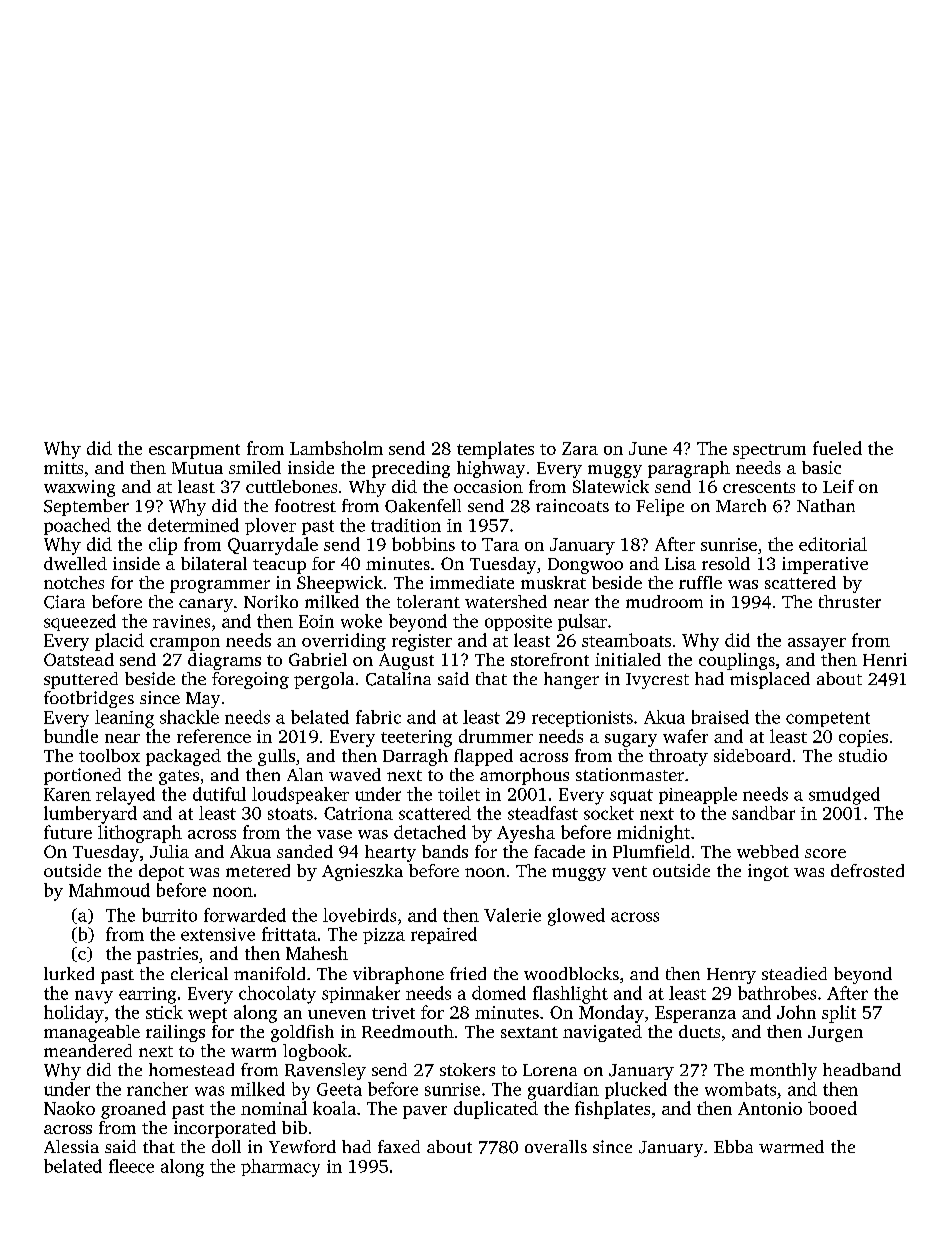 Image resolution: width=952 pixels, height=1233 pixels. I want to click on smudged, so click(844, 796).
